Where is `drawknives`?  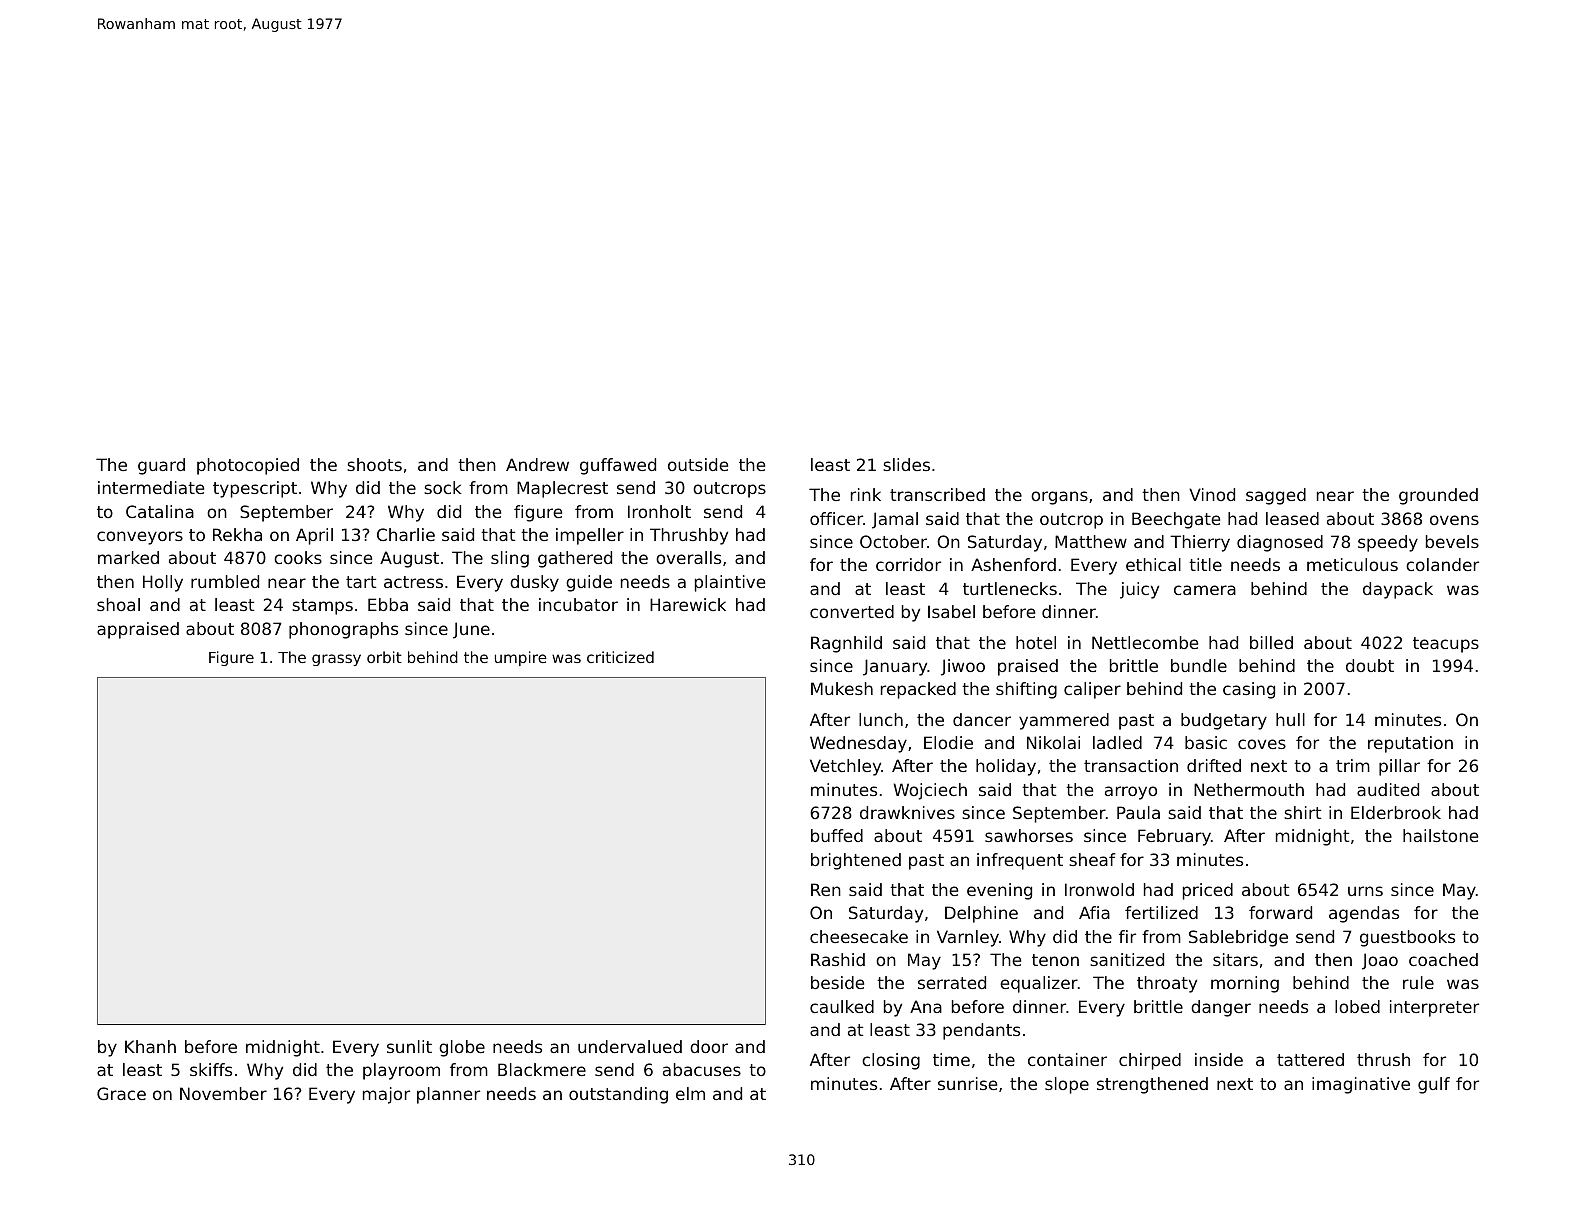 drawknives is located at coordinates (907, 812).
